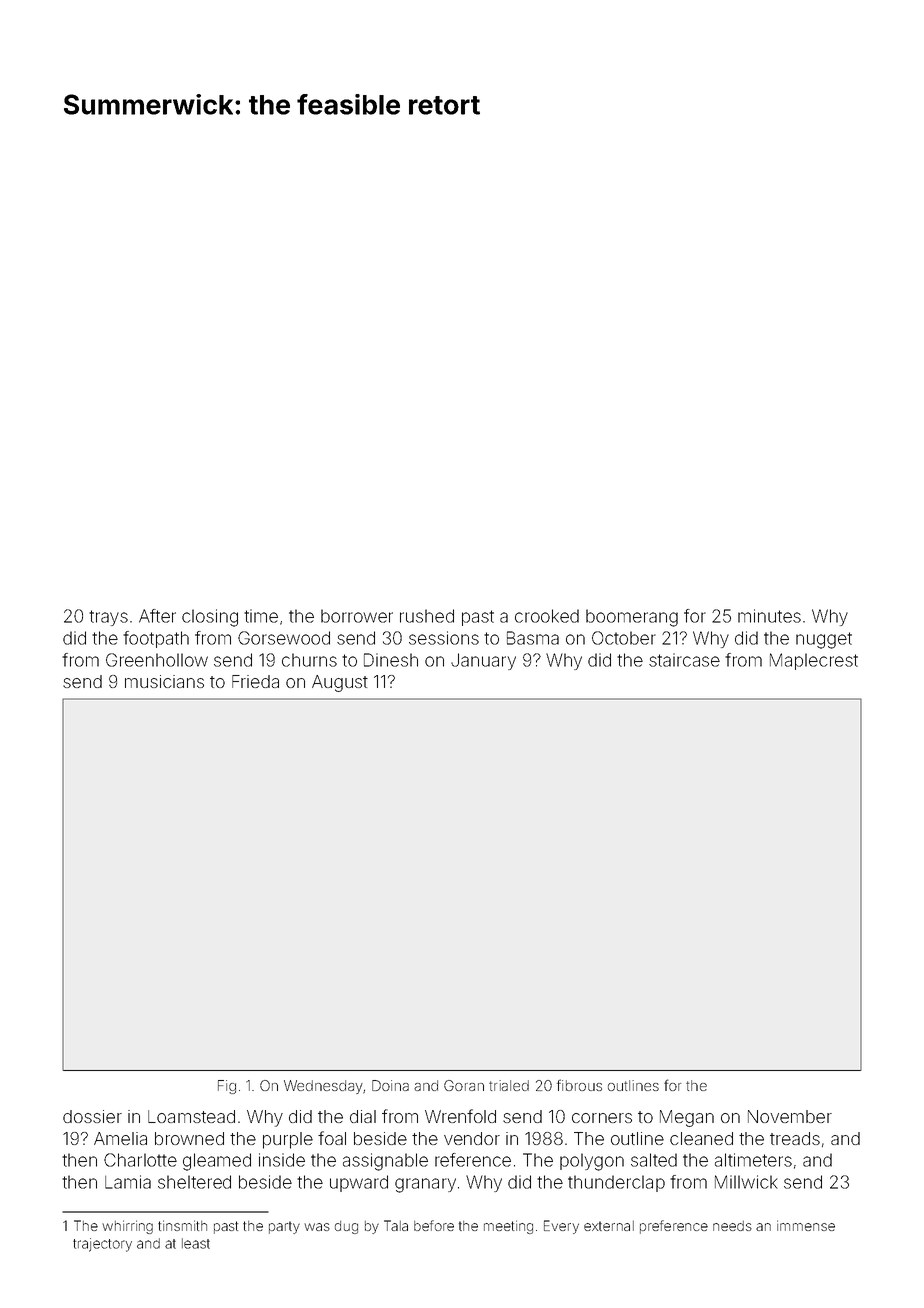 The width and height of the screenshot is (924, 1308). Describe the element at coordinates (210, 618) in the screenshot. I see `closing` at that location.
